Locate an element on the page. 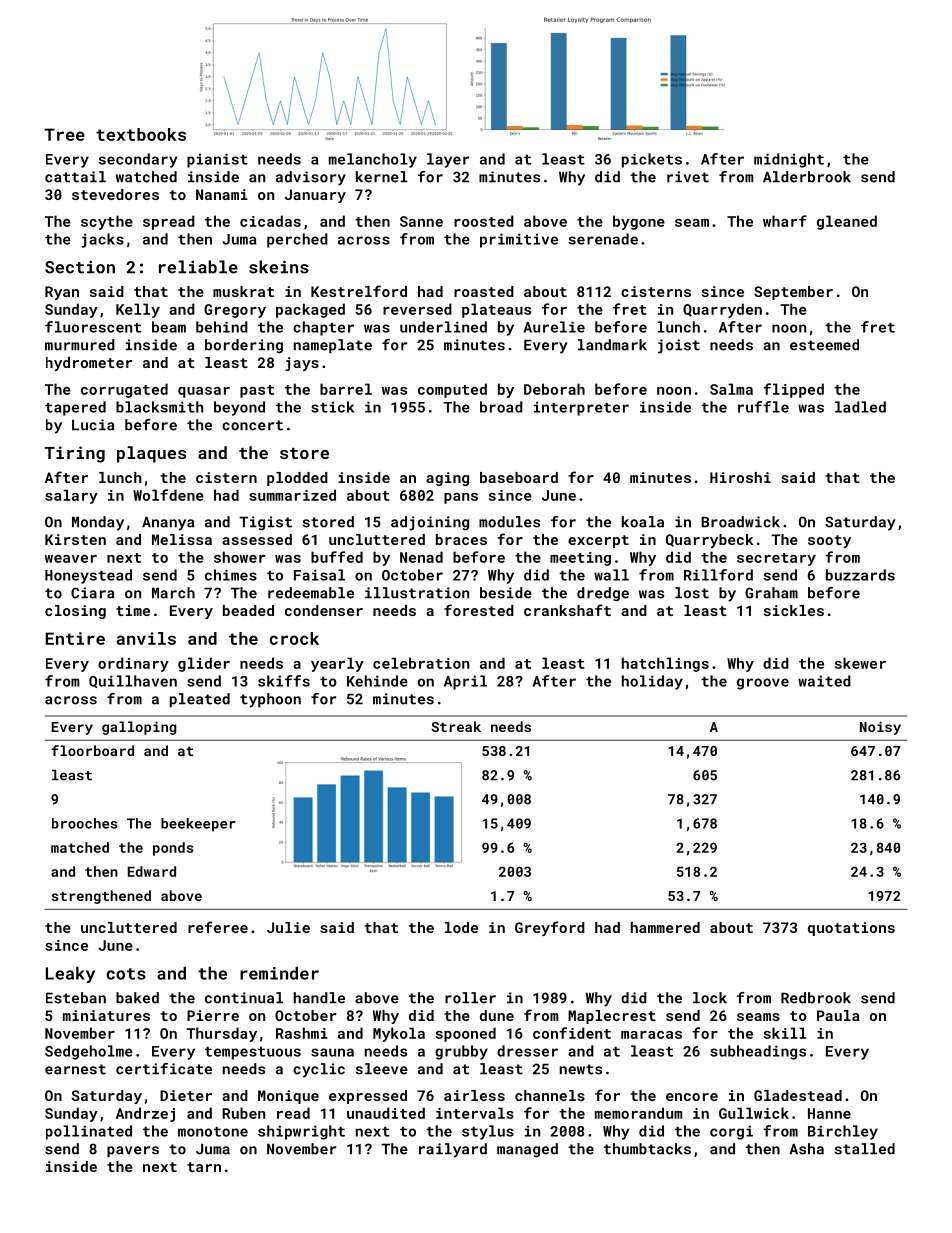 The image size is (952, 1233). thumbtacks is located at coordinates (647, 1149).
